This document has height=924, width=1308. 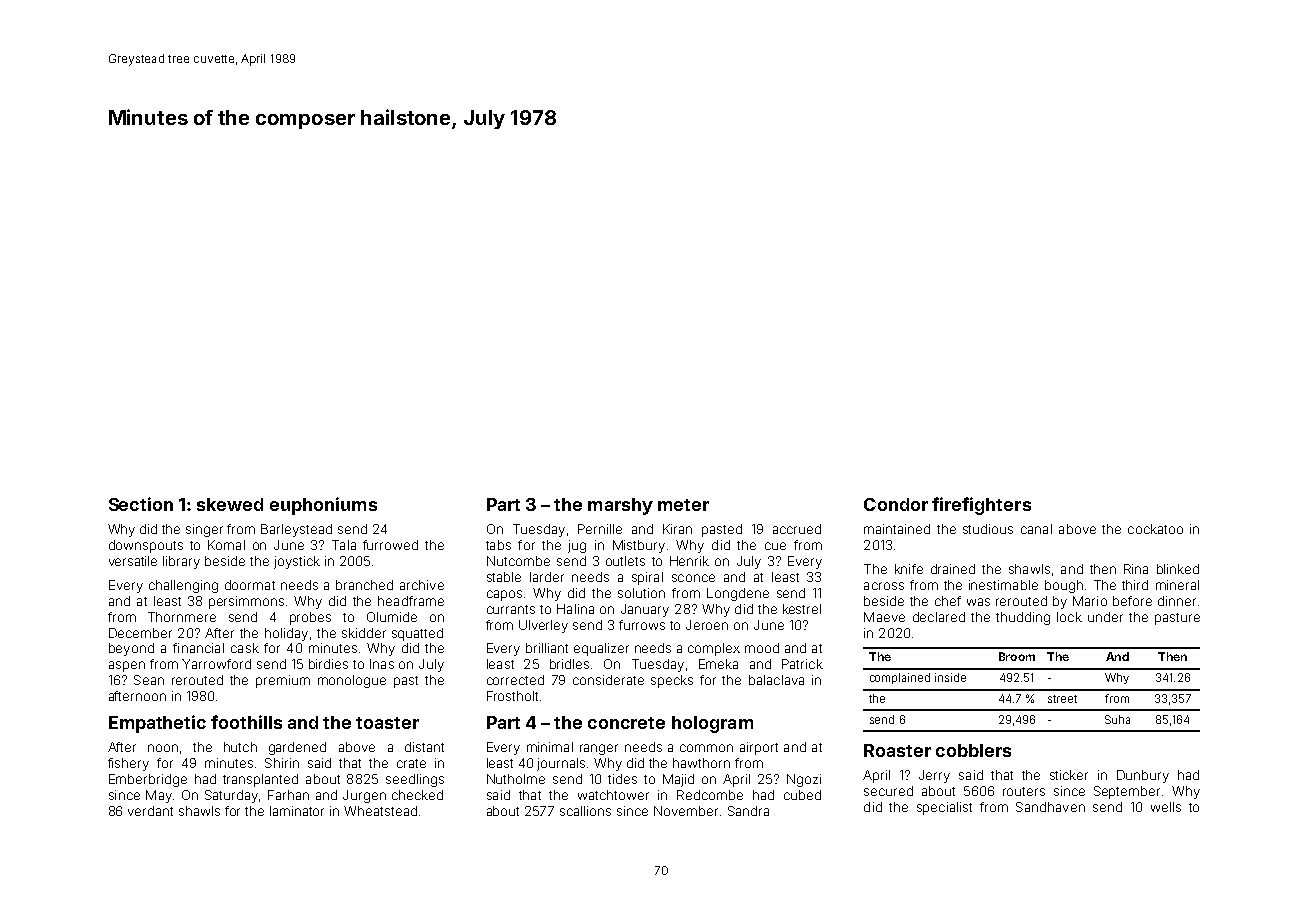 What do you see at coordinates (748, 811) in the document?
I see `Sandra` at bounding box center [748, 811].
